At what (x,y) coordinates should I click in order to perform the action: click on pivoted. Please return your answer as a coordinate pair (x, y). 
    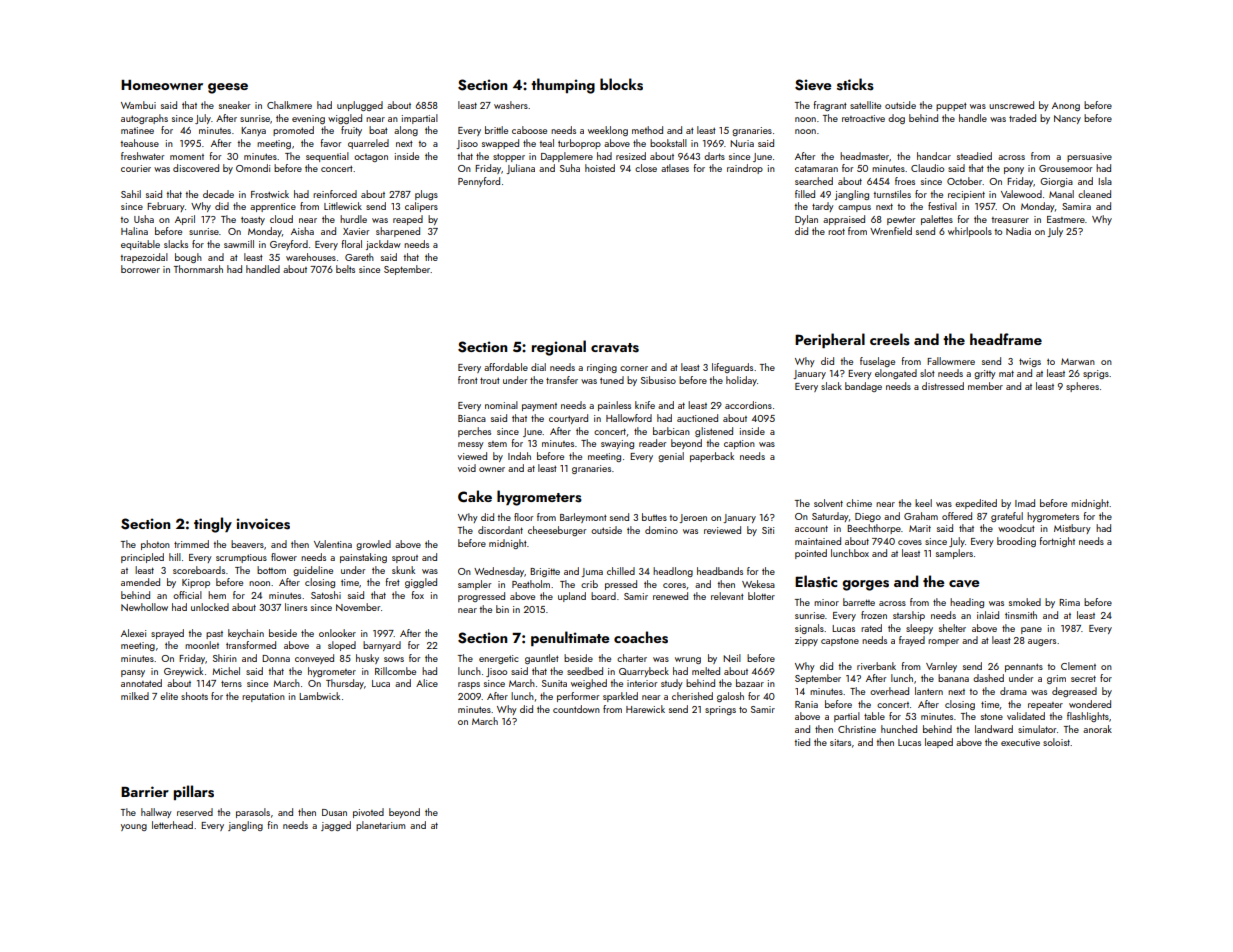
    Looking at the image, I should click on (368, 813).
